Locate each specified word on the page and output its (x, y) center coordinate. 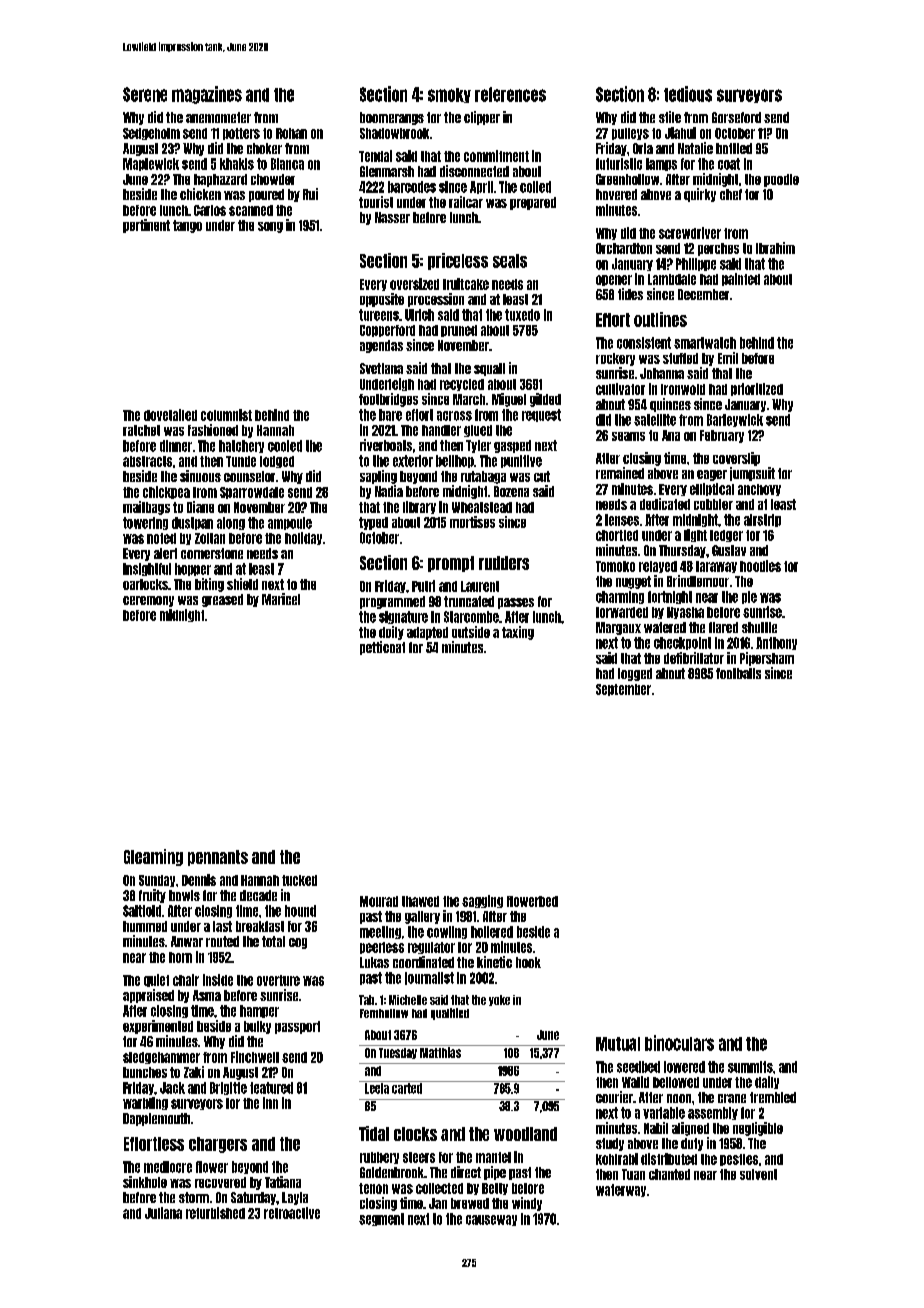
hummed (145, 926)
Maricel (281, 599)
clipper (482, 118)
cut (542, 476)
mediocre (168, 1167)
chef (731, 194)
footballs (738, 673)
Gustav (729, 550)
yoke (499, 1000)
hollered (492, 932)
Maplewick (151, 164)
